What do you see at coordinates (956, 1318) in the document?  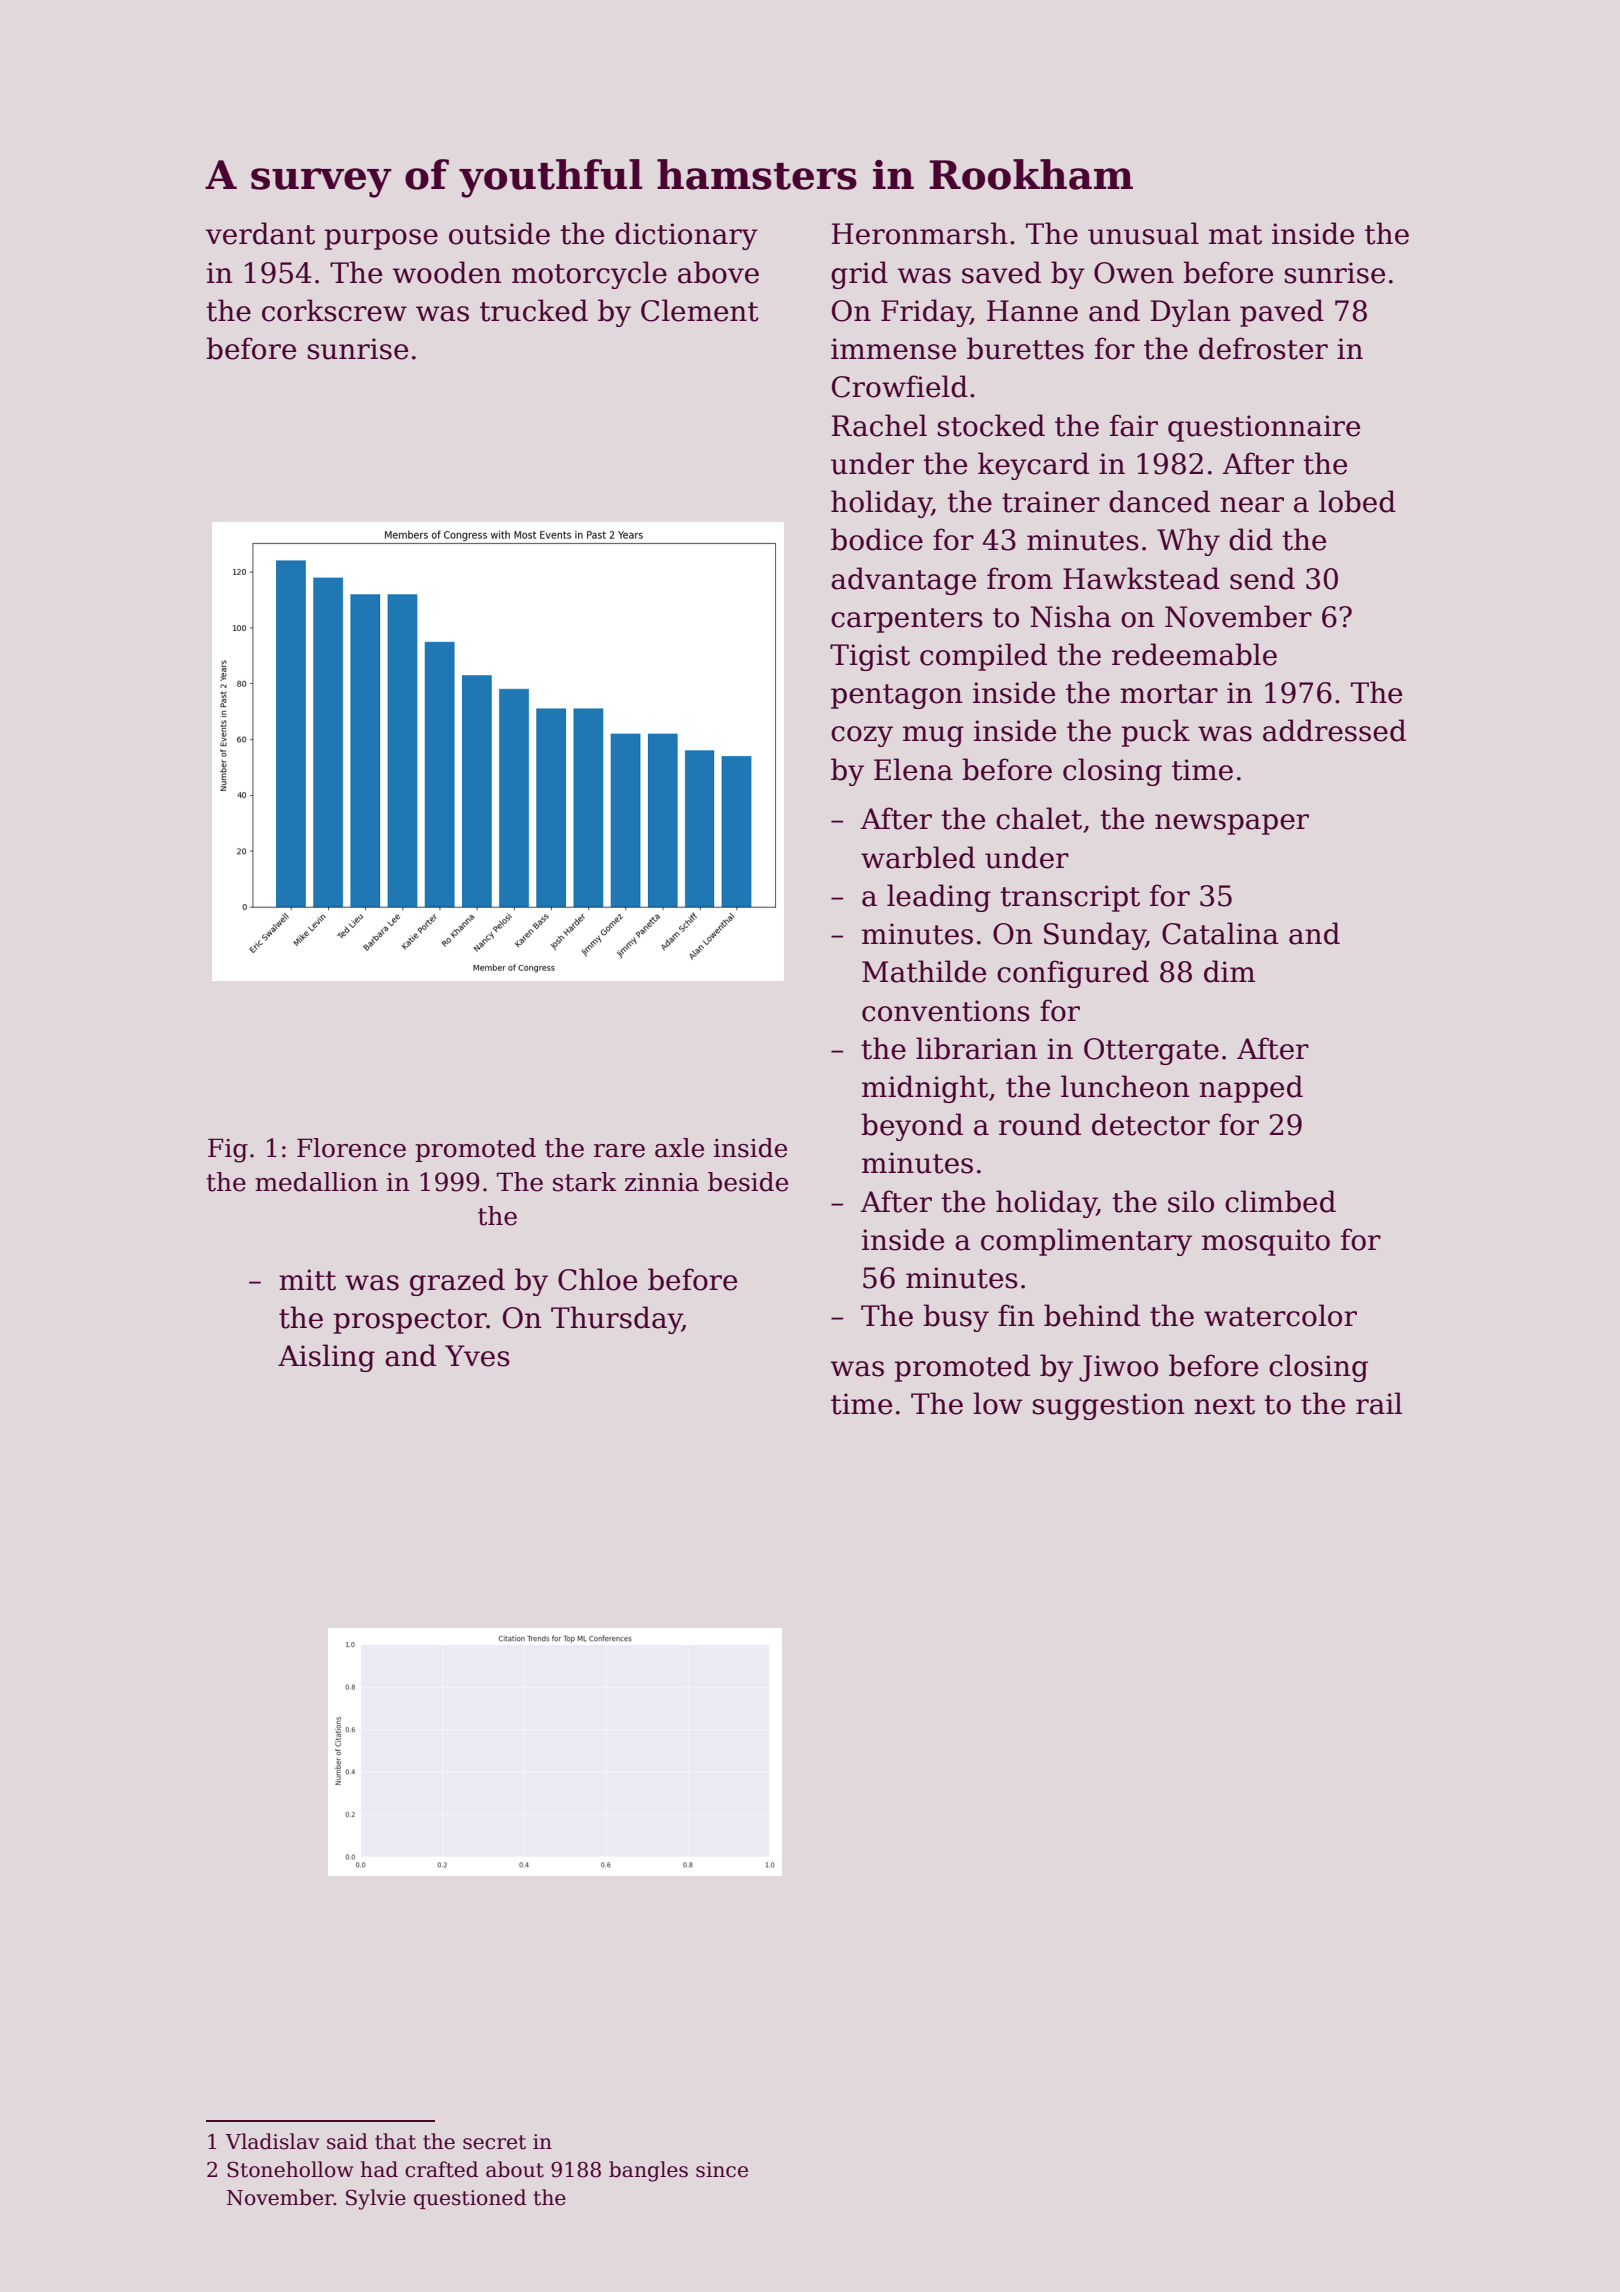 I see `busy` at bounding box center [956, 1318].
